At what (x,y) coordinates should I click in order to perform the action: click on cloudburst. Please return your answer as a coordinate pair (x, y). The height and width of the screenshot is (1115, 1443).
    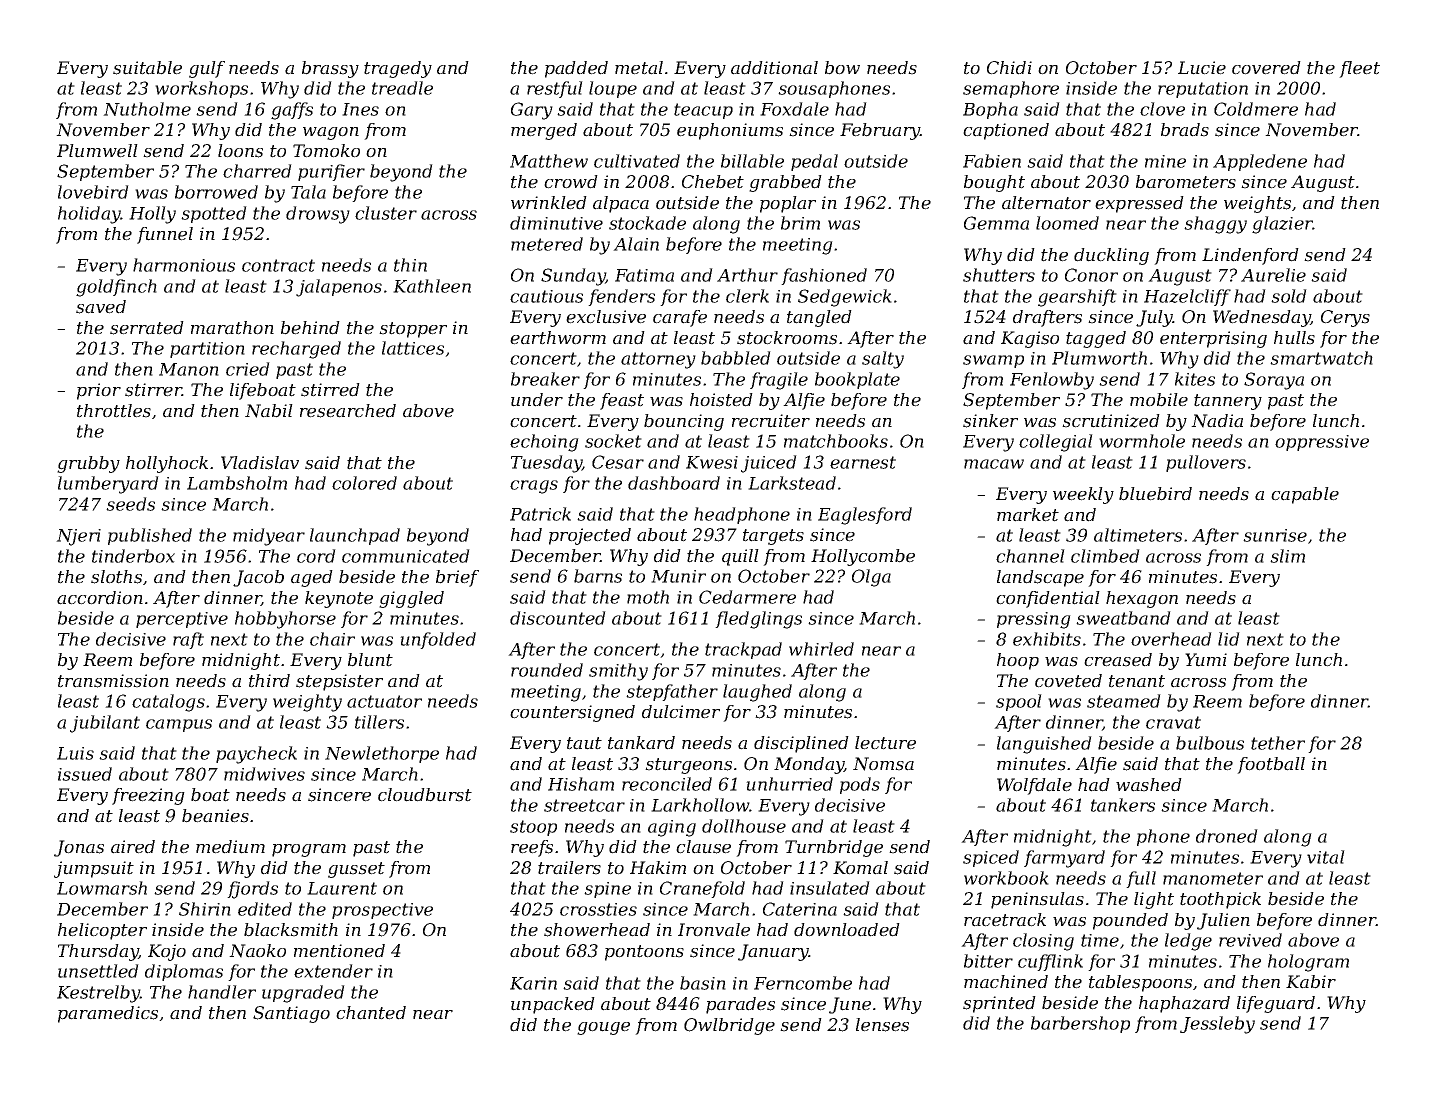
    Looking at the image, I should click on (425, 795).
